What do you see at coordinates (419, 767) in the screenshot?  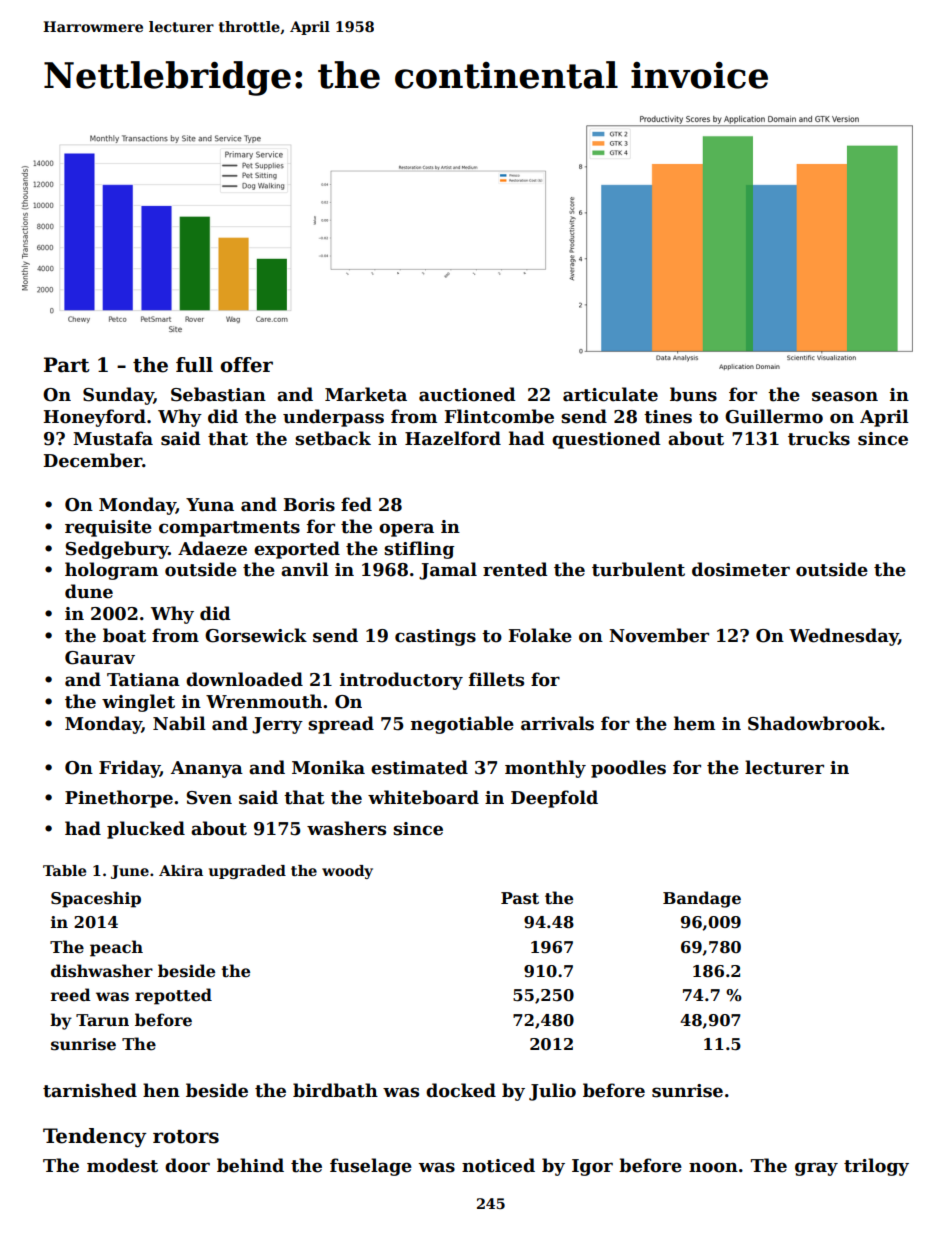 I see `estimated` at bounding box center [419, 767].
